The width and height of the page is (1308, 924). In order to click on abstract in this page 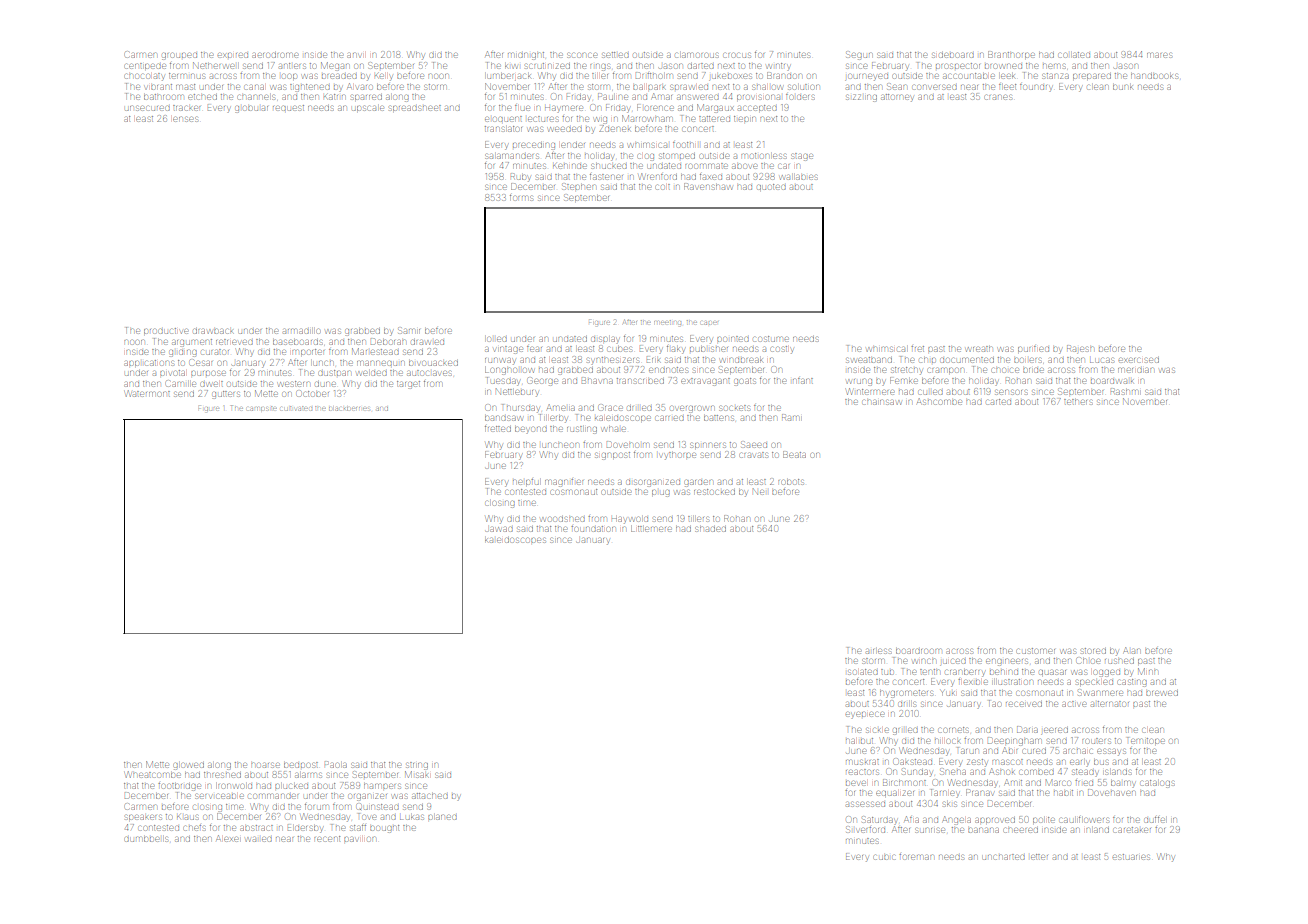, I will do `click(256, 828)`.
